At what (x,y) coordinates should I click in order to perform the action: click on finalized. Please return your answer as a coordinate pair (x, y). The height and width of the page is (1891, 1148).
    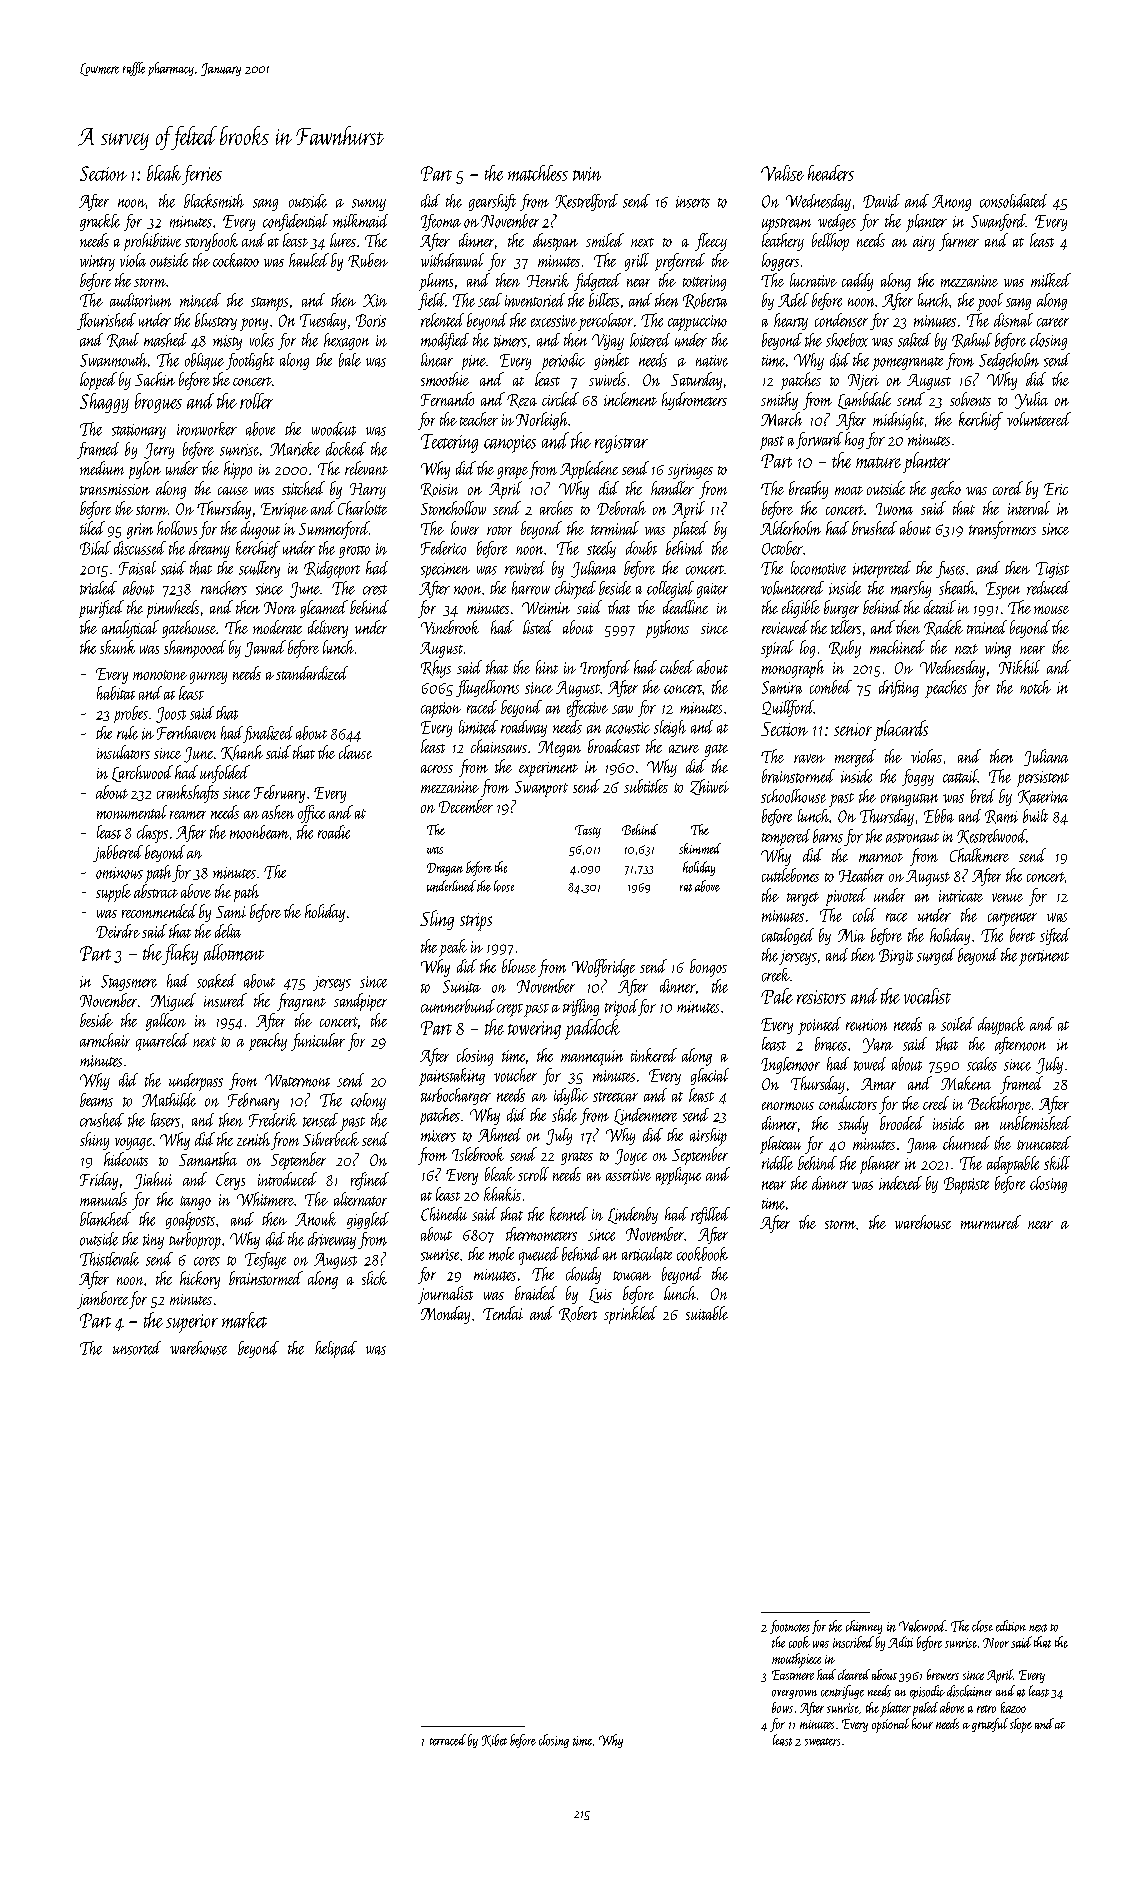
    Looking at the image, I should click on (268, 734).
